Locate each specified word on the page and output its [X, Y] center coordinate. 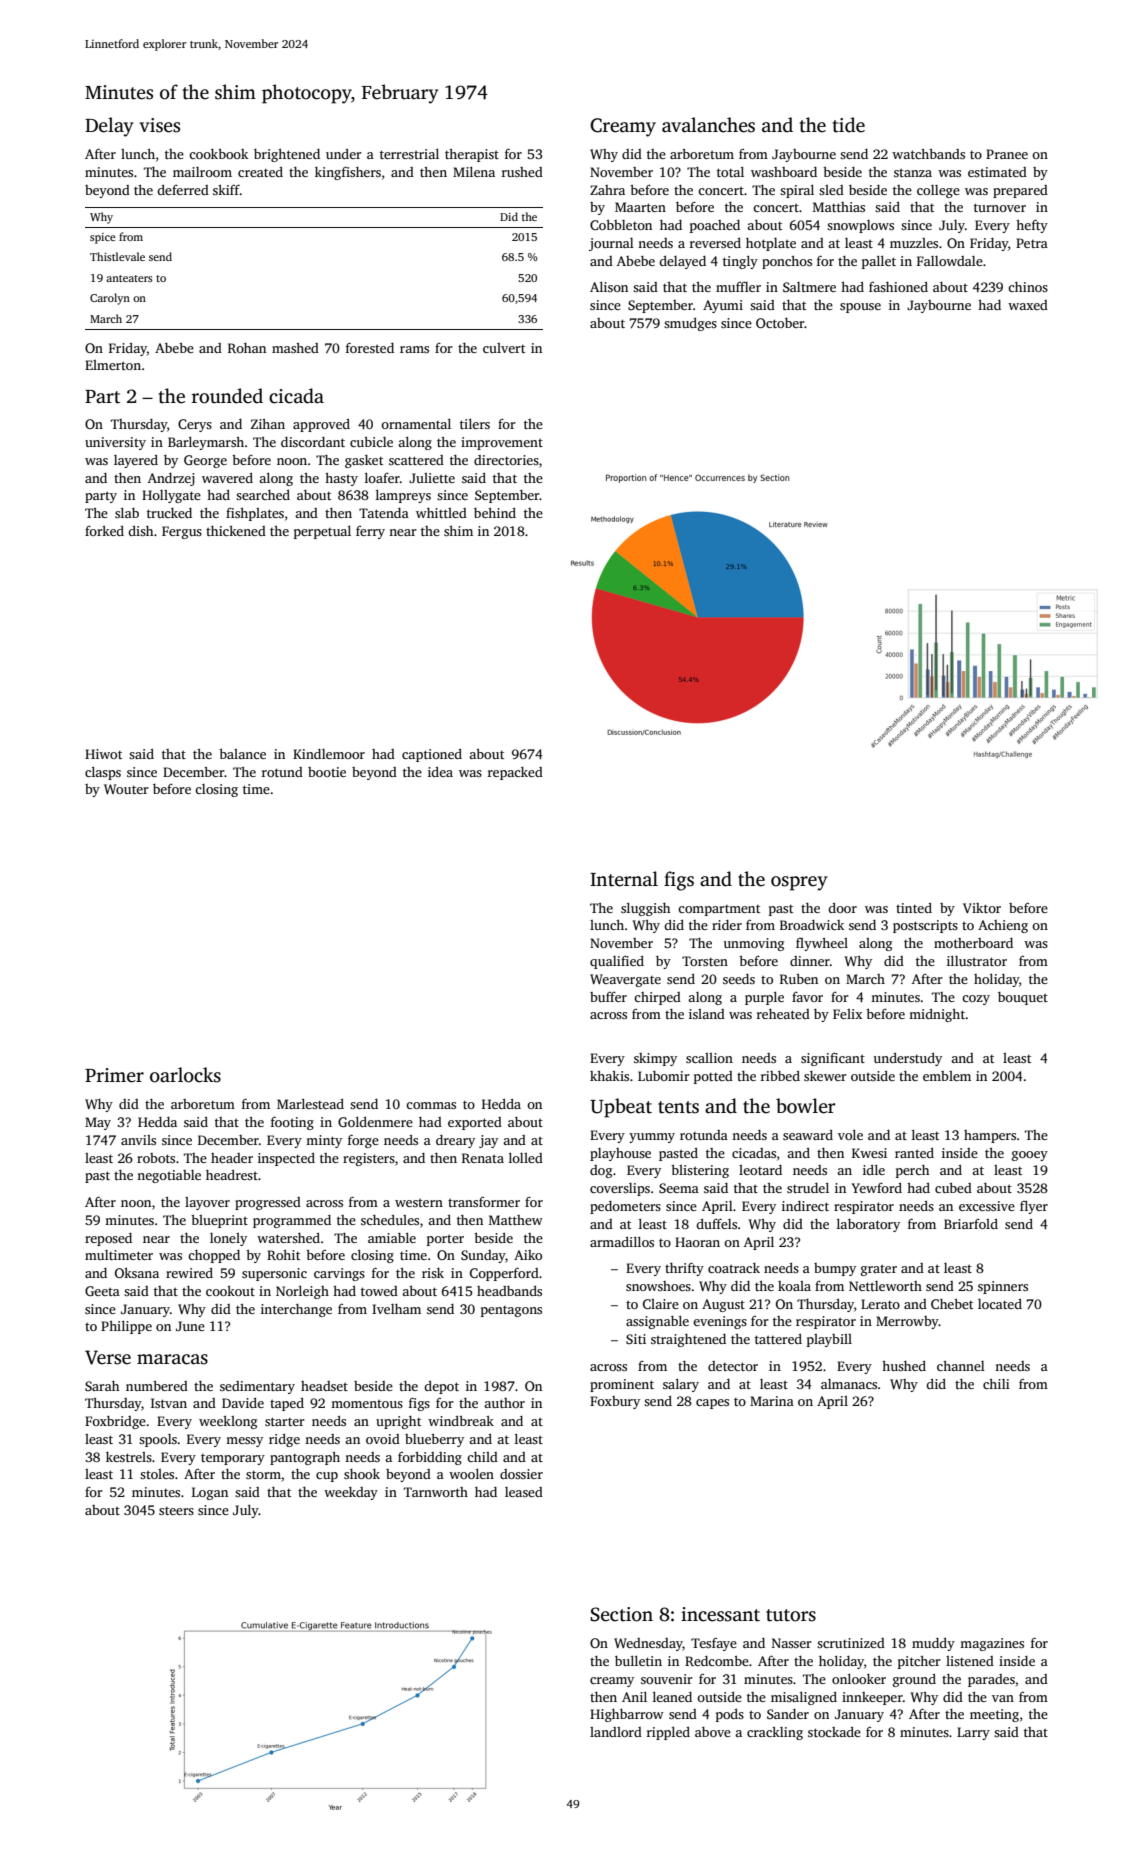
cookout [230, 1291]
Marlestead [310, 1104]
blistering [700, 1171]
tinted [914, 908]
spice [103, 238]
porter [445, 1240]
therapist [472, 155]
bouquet [1023, 998]
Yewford [876, 1188]
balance [242, 754]
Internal [624, 879]
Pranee [1007, 154]
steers [176, 1511]
